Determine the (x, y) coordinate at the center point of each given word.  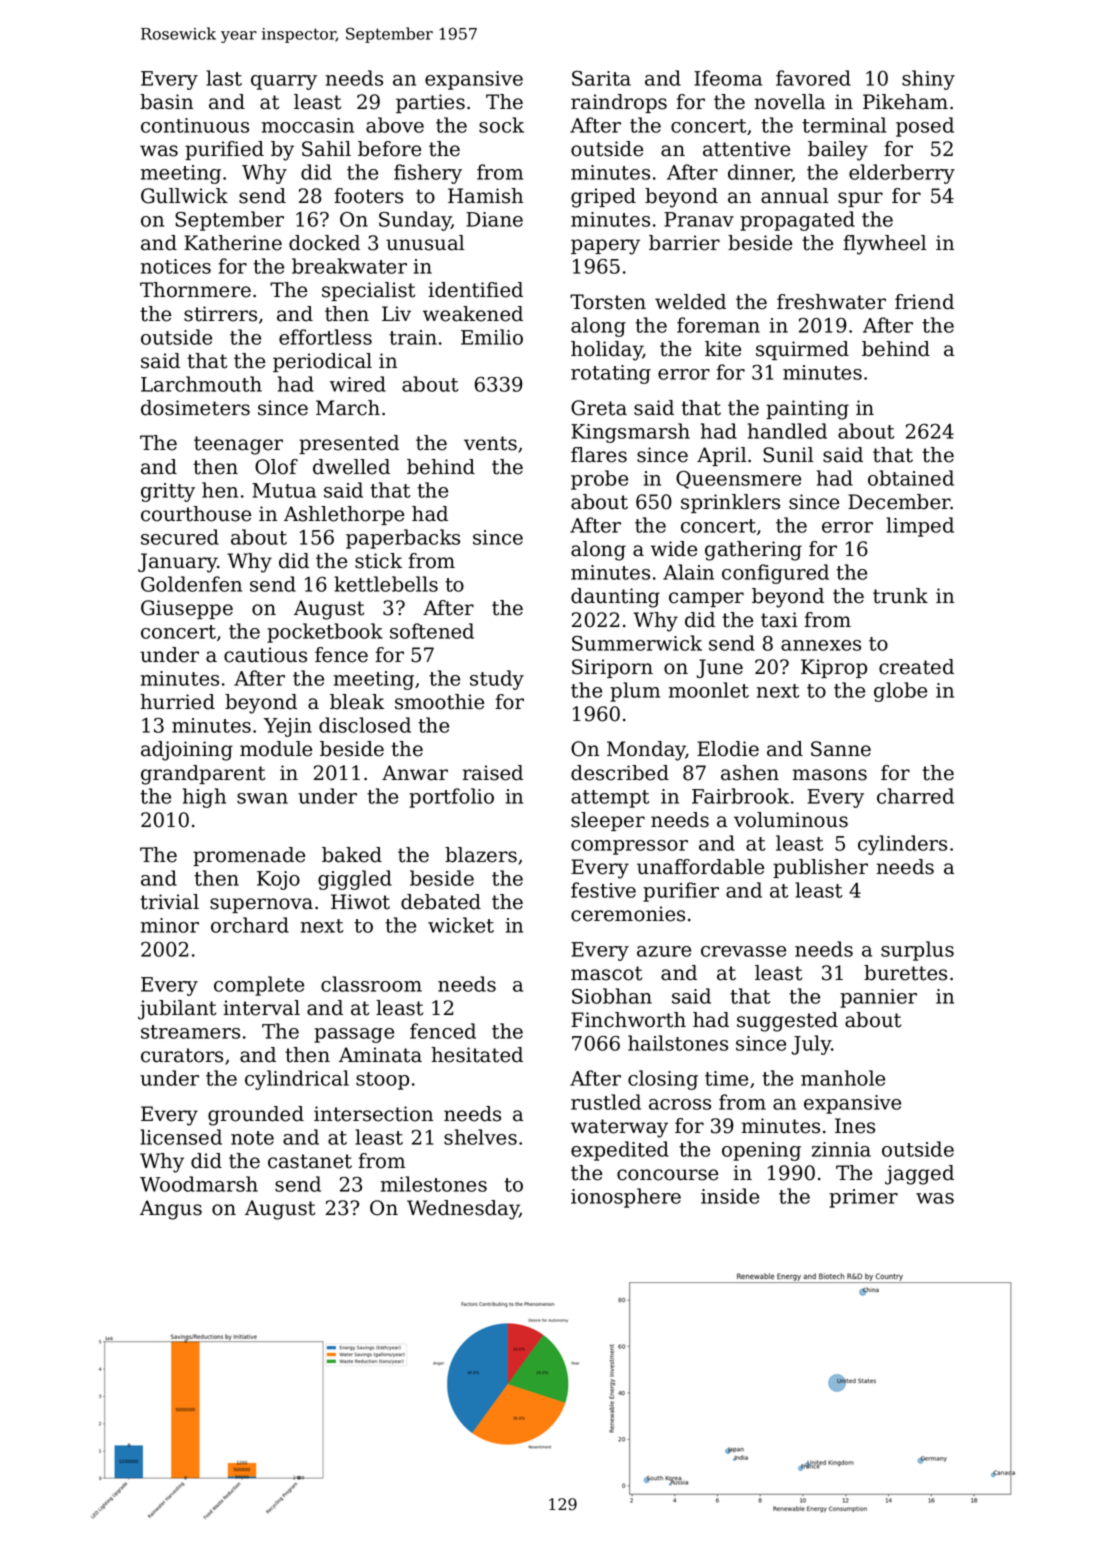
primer (863, 1198)
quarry (284, 82)
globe (900, 692)
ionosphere (626, 1198)
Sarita (601, 78)
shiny (928, 80)
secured (180, 537)
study (497, 680)
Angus (171, 1210)
